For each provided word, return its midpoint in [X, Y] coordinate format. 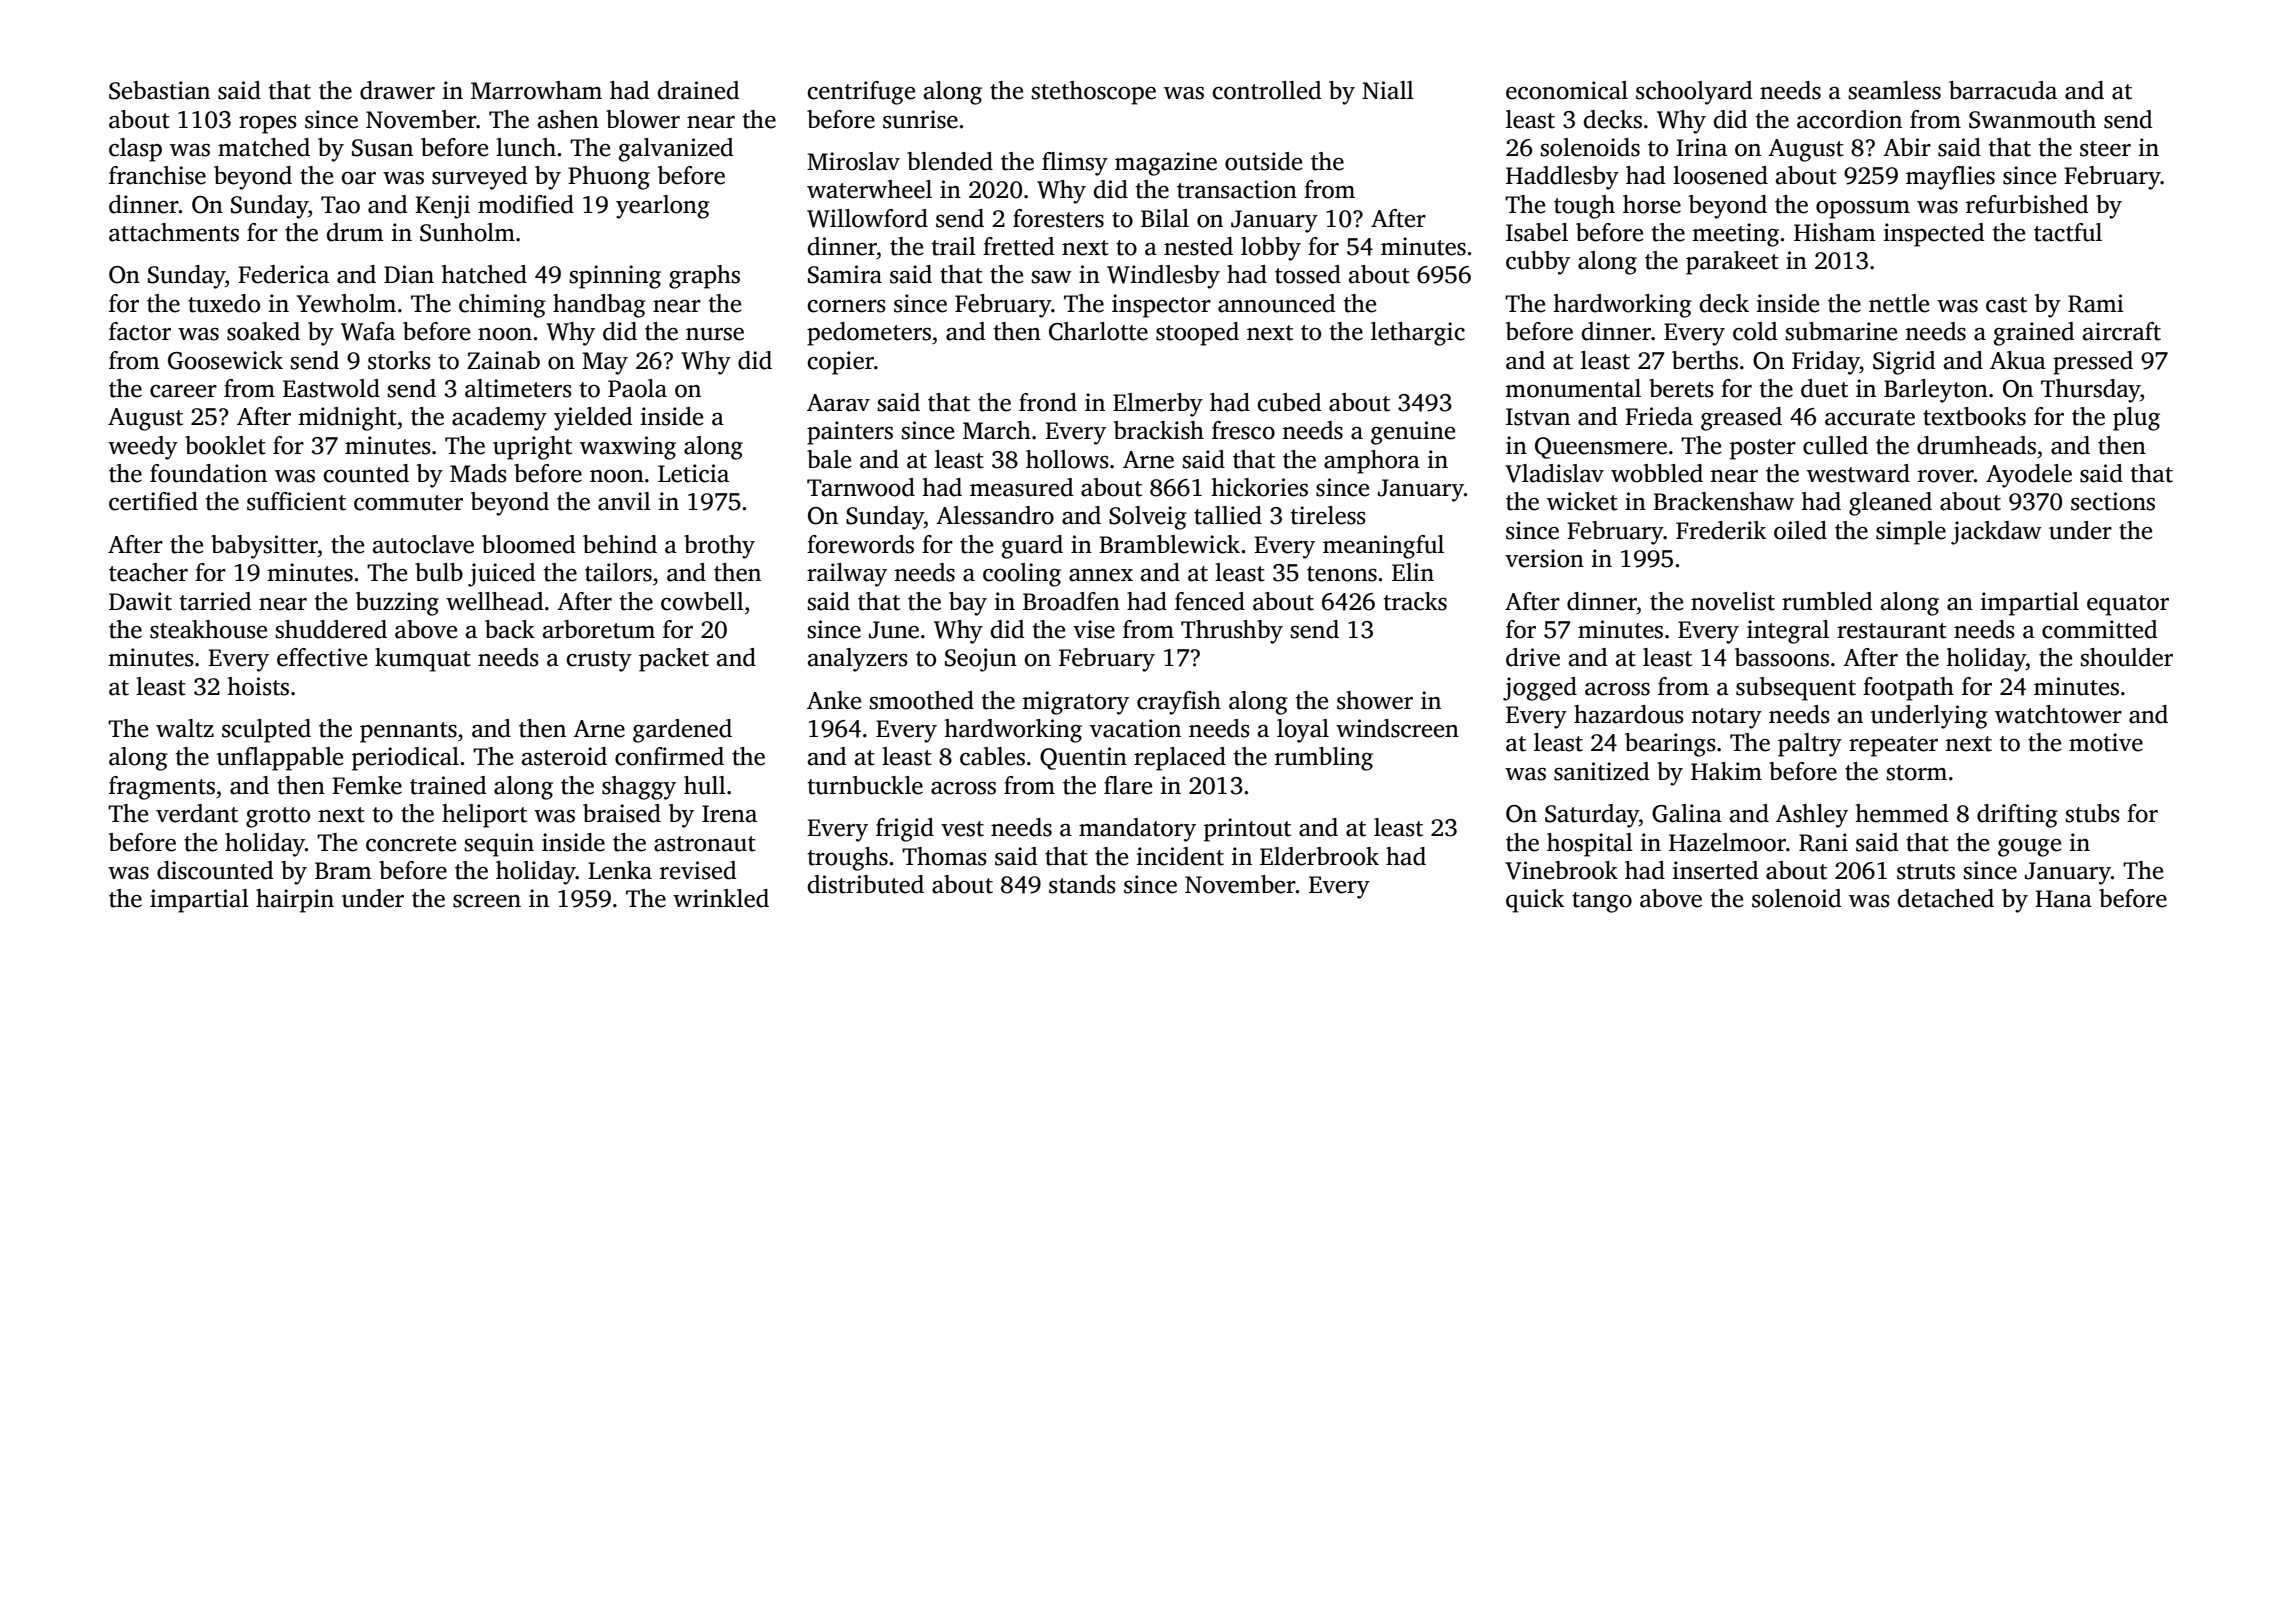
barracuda [2003, 90]
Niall [1388, 90]
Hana [2063, 899]
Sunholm [467, 232]
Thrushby [1232, 632]
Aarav [838, 403]
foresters [1058, 218]
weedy [143, 448]
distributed [865, 884]
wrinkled [721, 898]
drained [698, 90]
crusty [599, 661]
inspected [1934, 235]
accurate [1870, 418]
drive [1533, 657]
